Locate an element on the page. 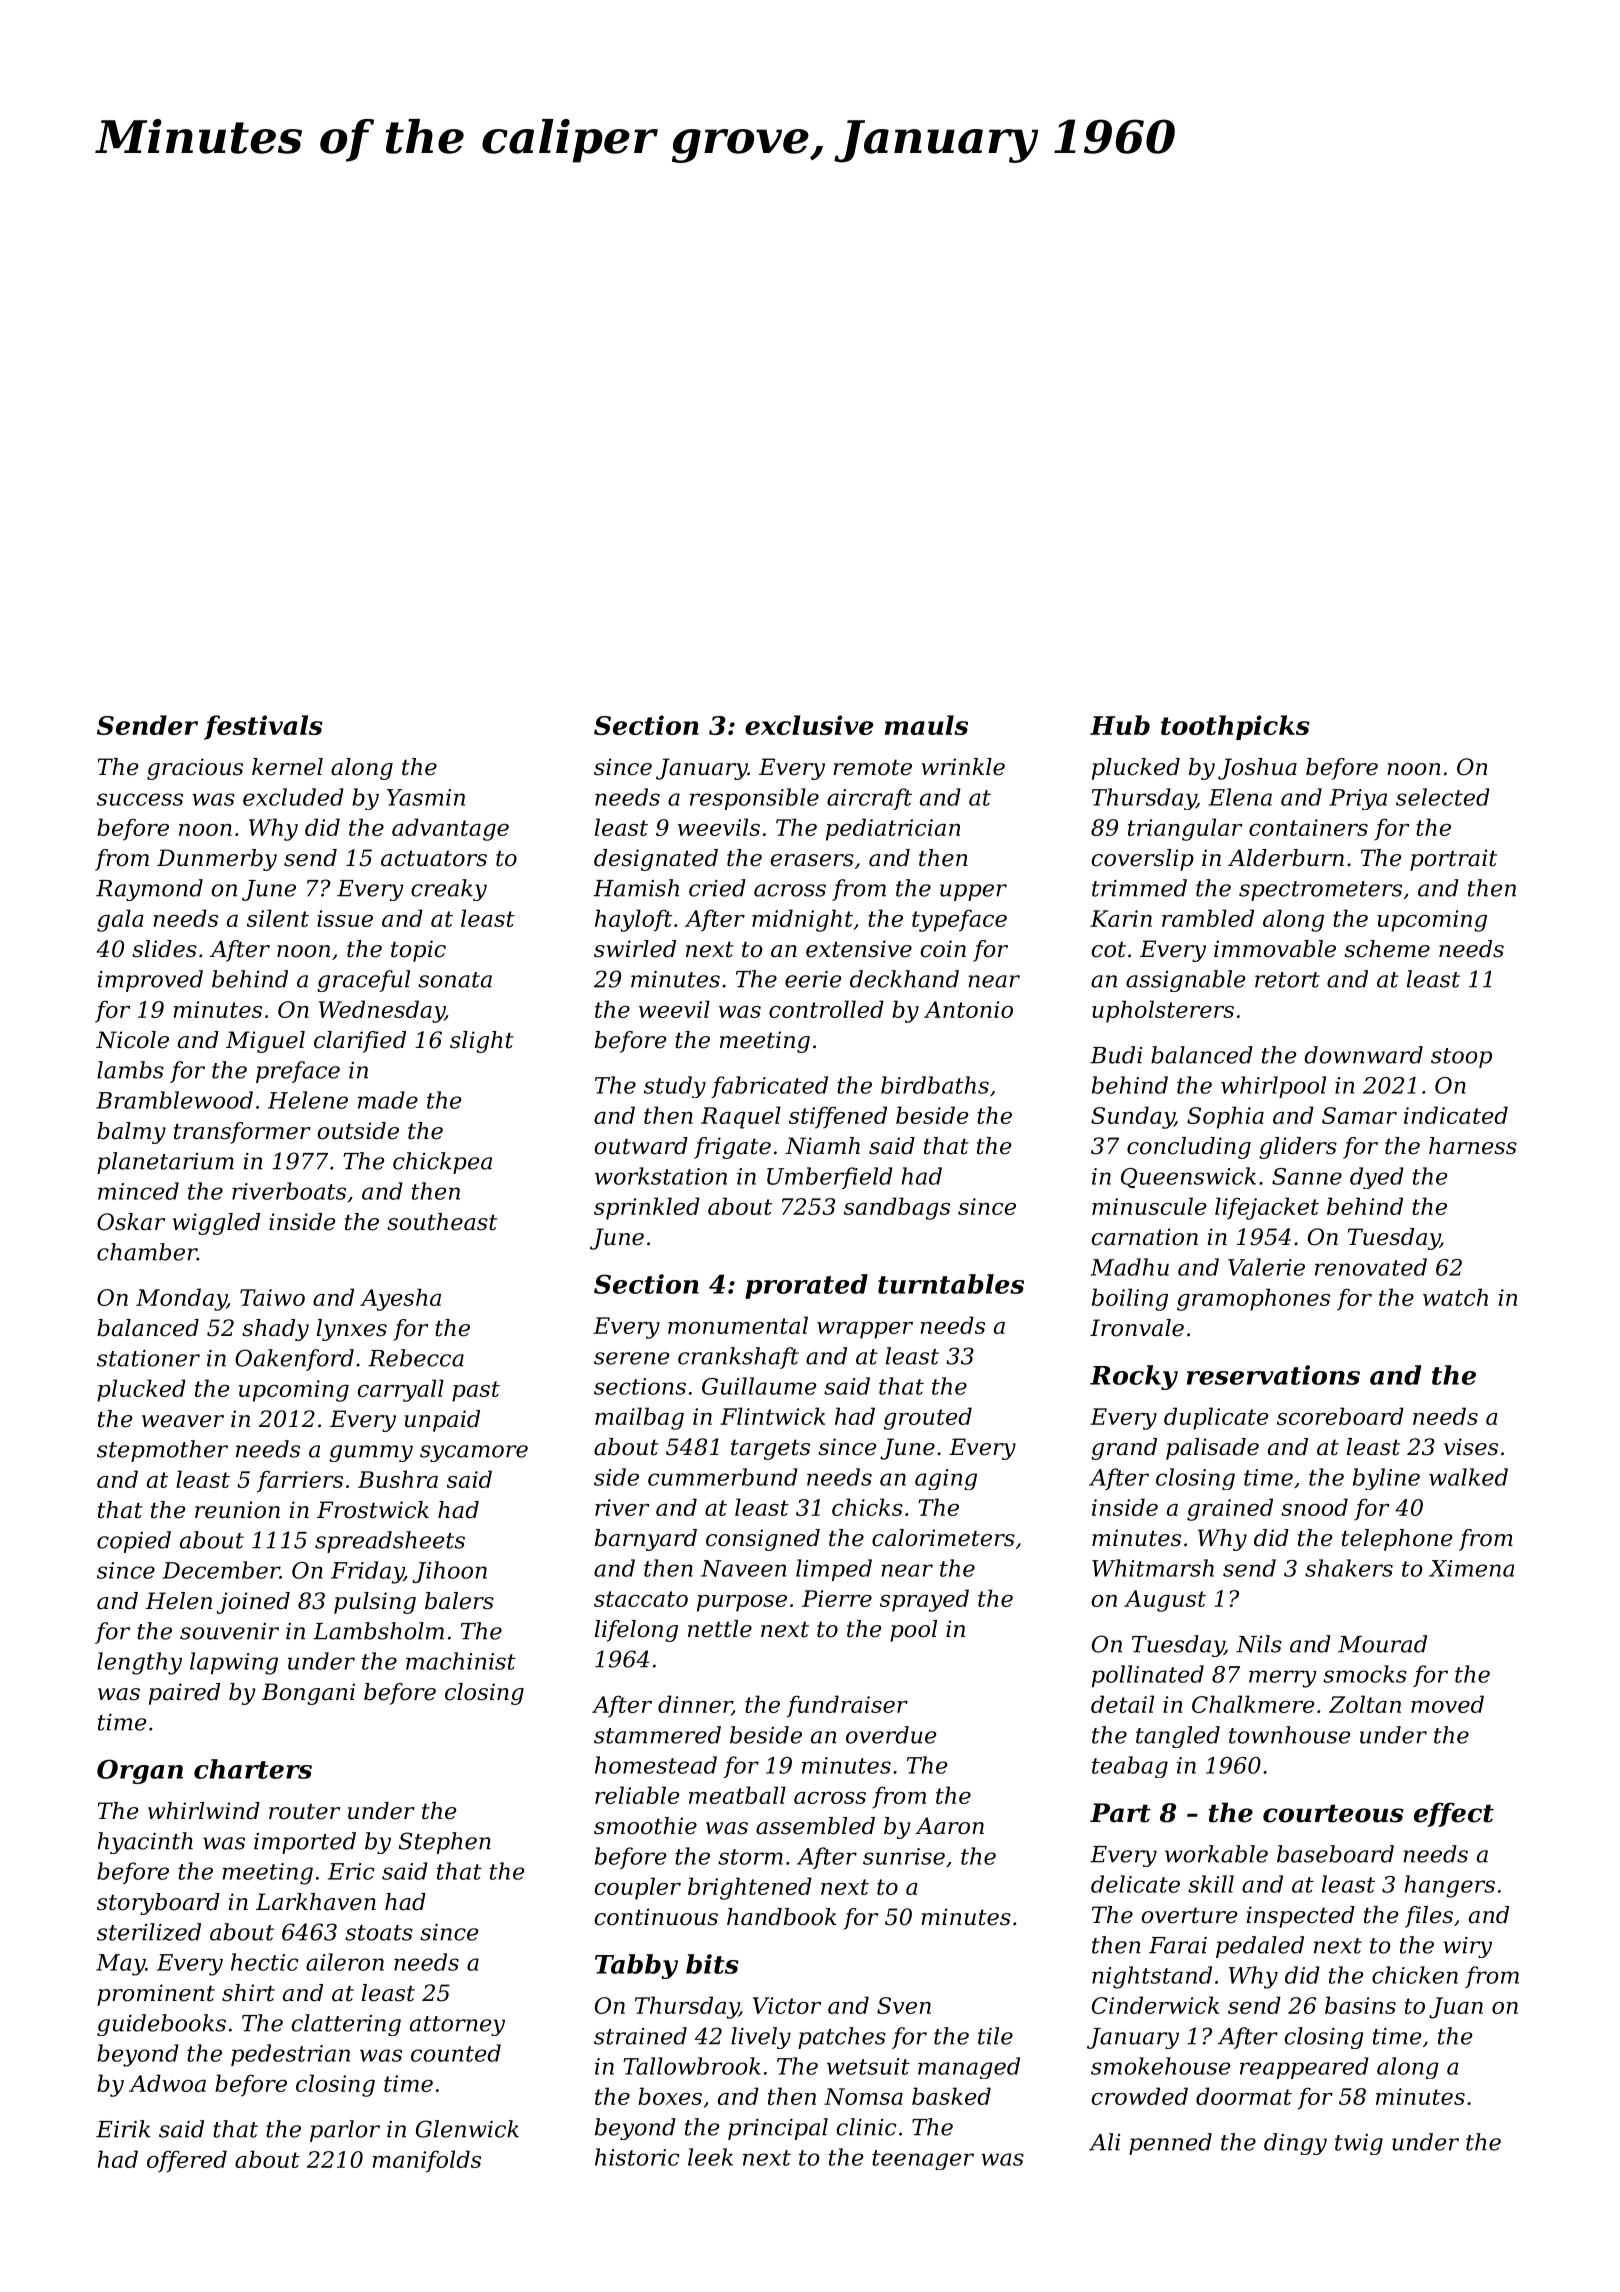 This image has width=1620, height=2292. balmy is located at coordinates (131, 1133).
